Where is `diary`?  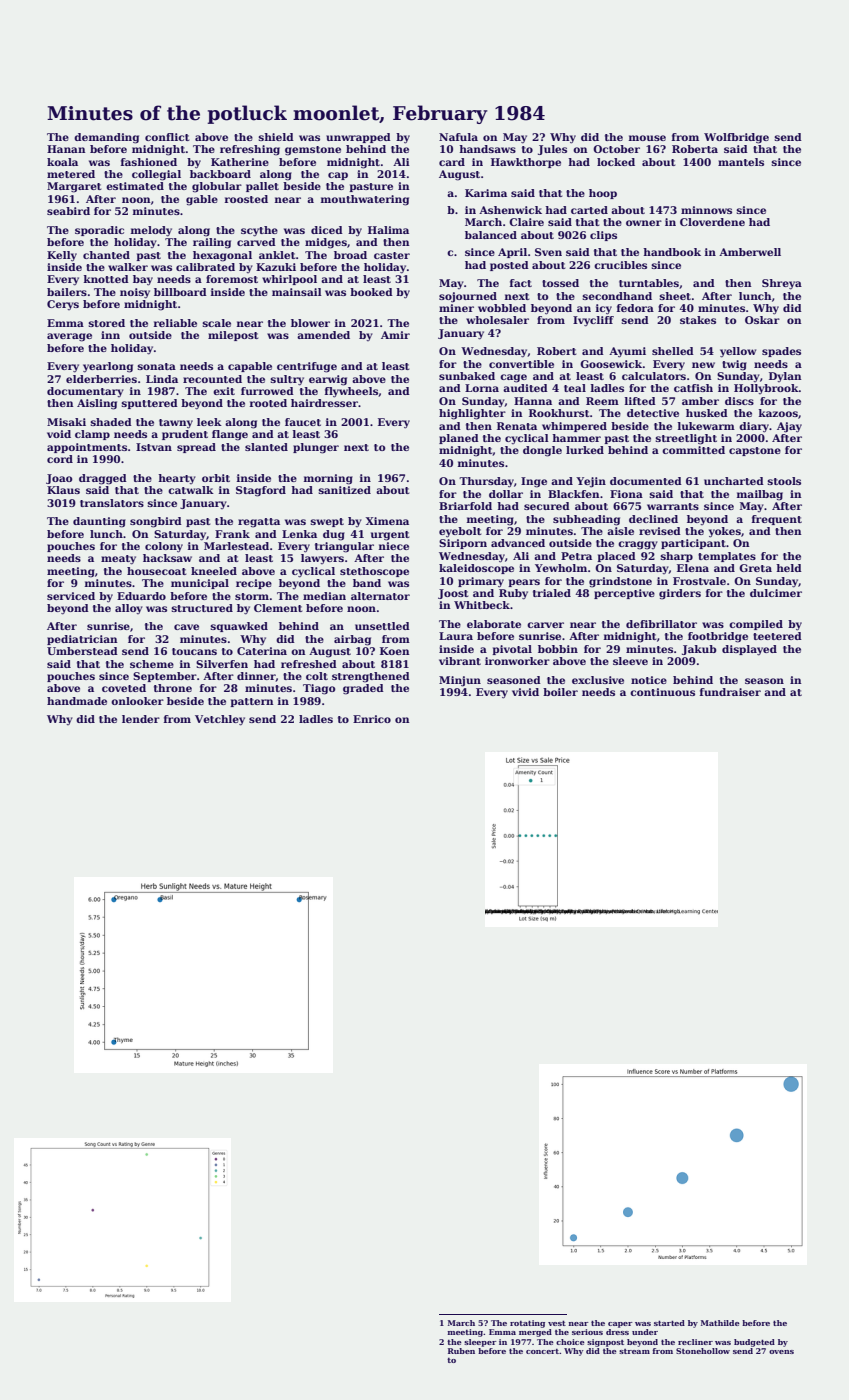
diary is located at coordinates (754, 427).
